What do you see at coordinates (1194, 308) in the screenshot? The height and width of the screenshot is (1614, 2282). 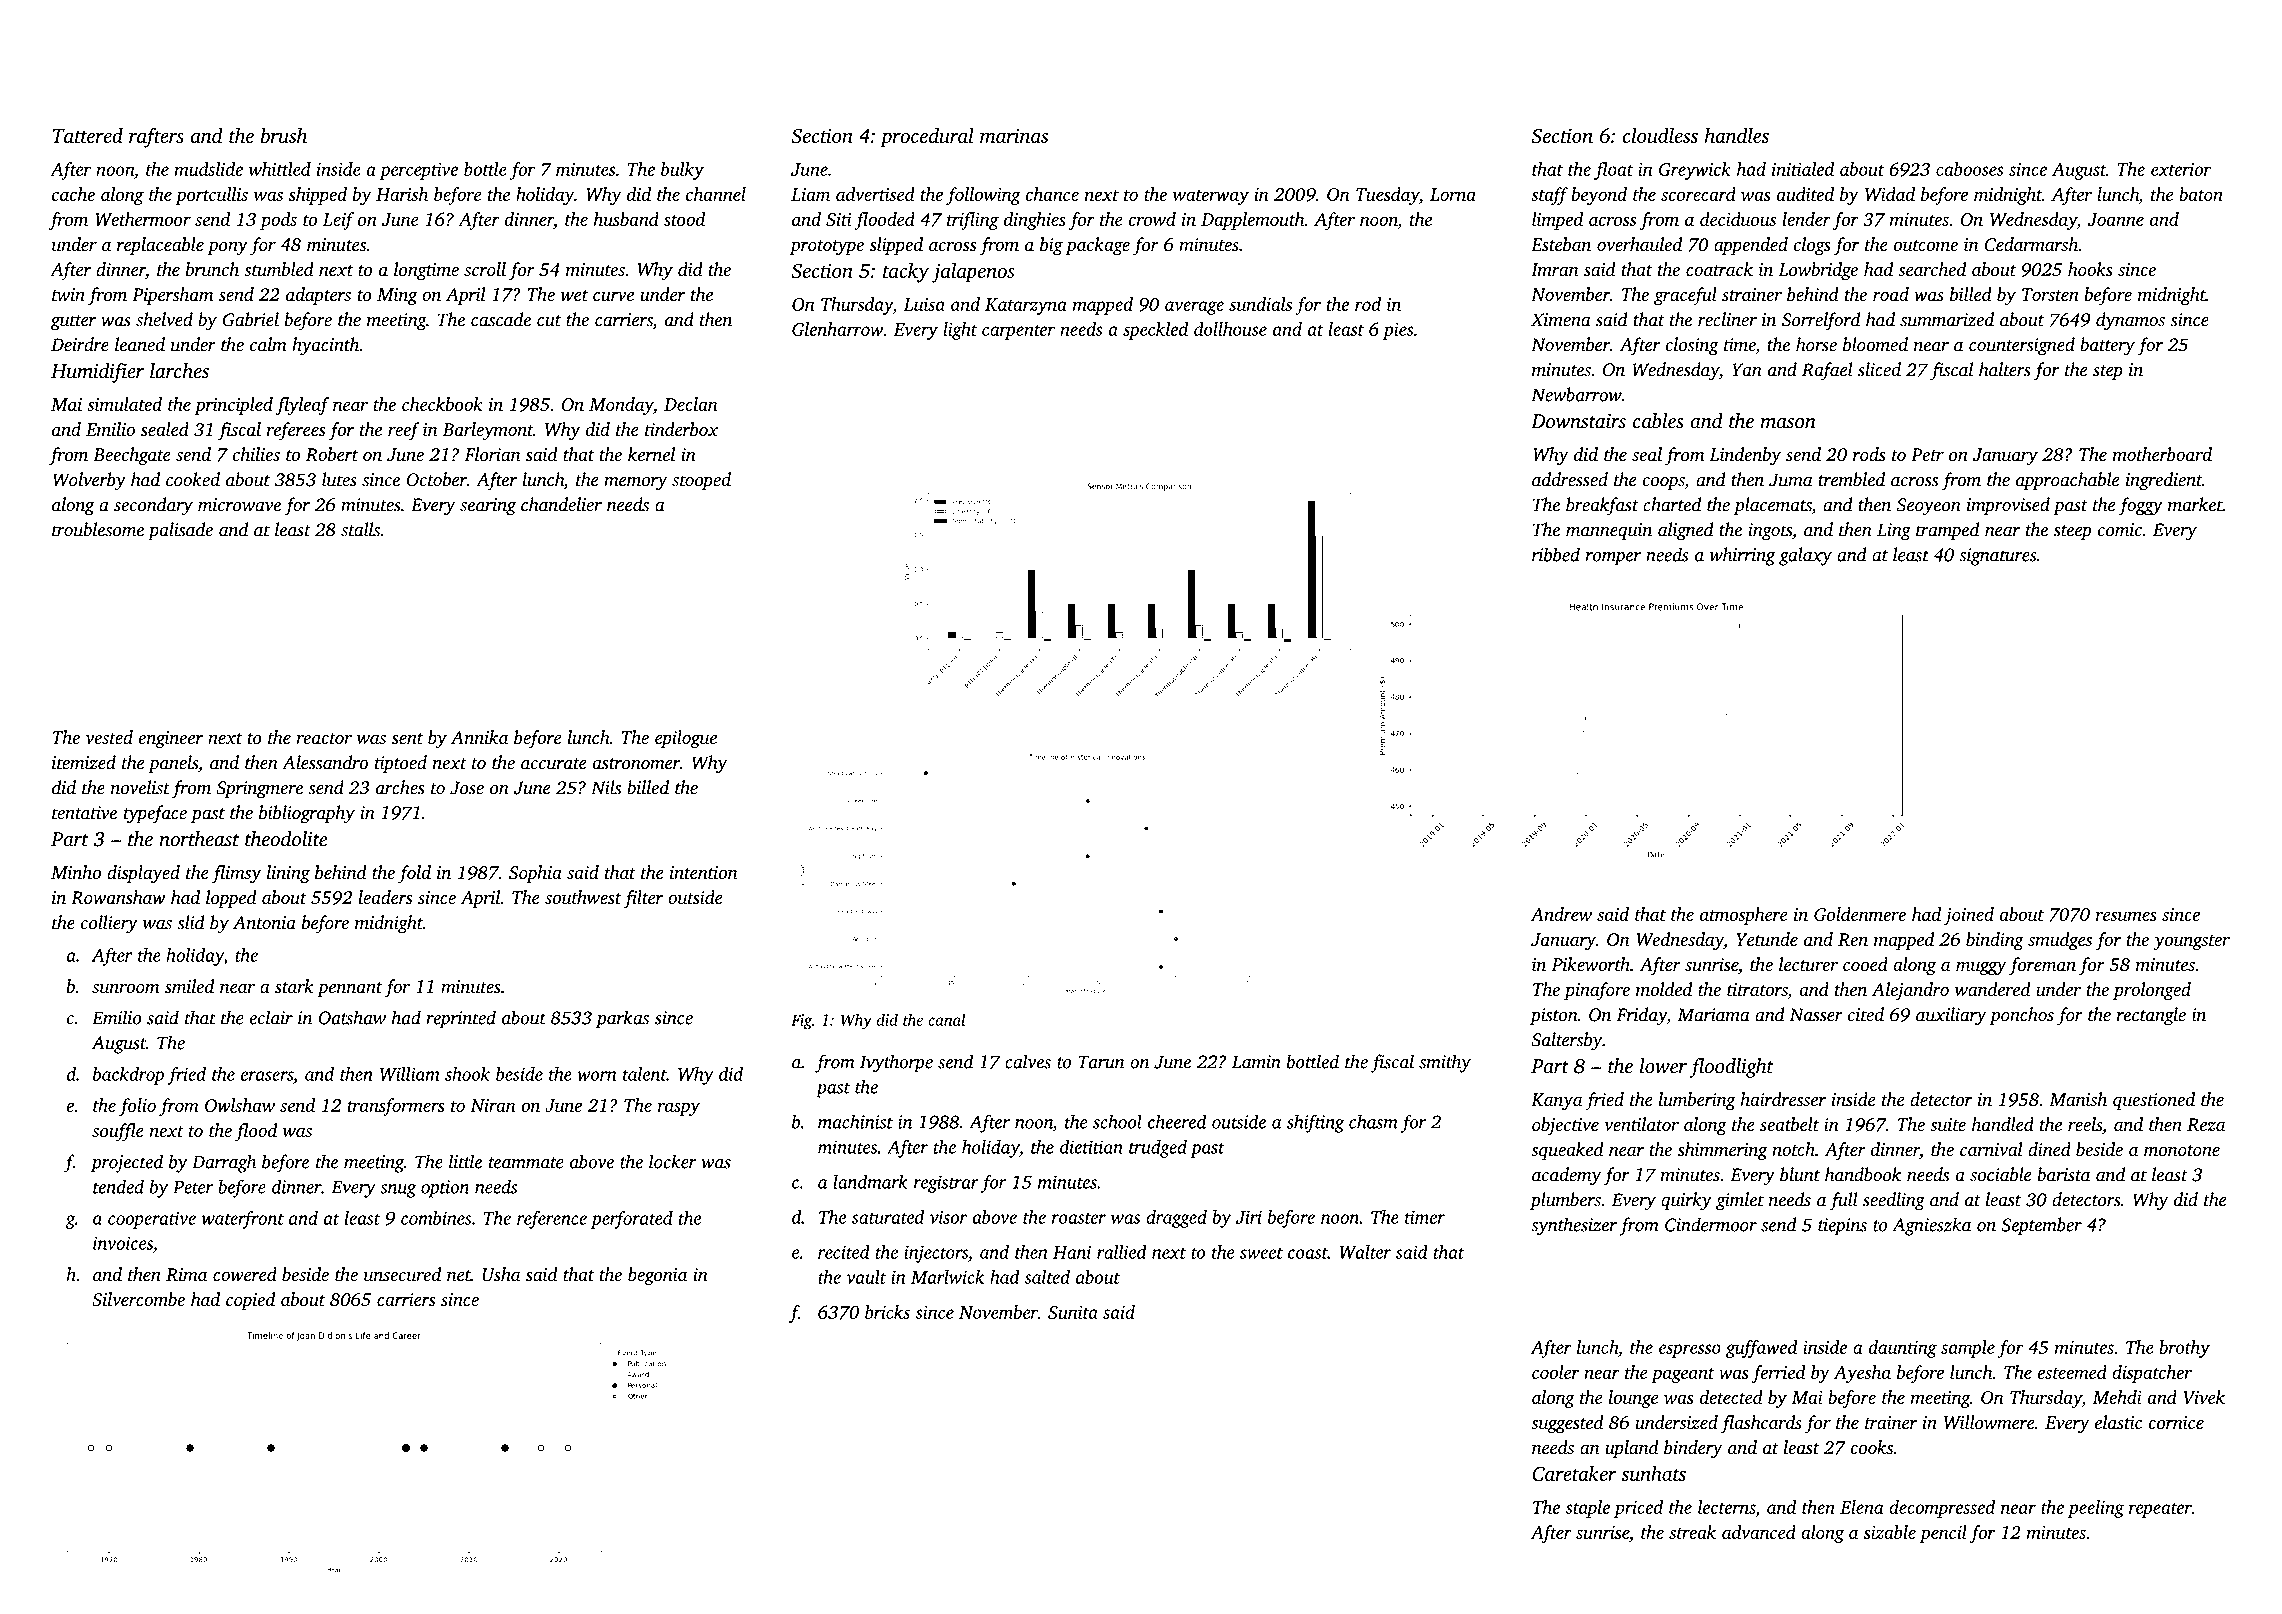 I see `average` at bounding box center [1194, 308].
